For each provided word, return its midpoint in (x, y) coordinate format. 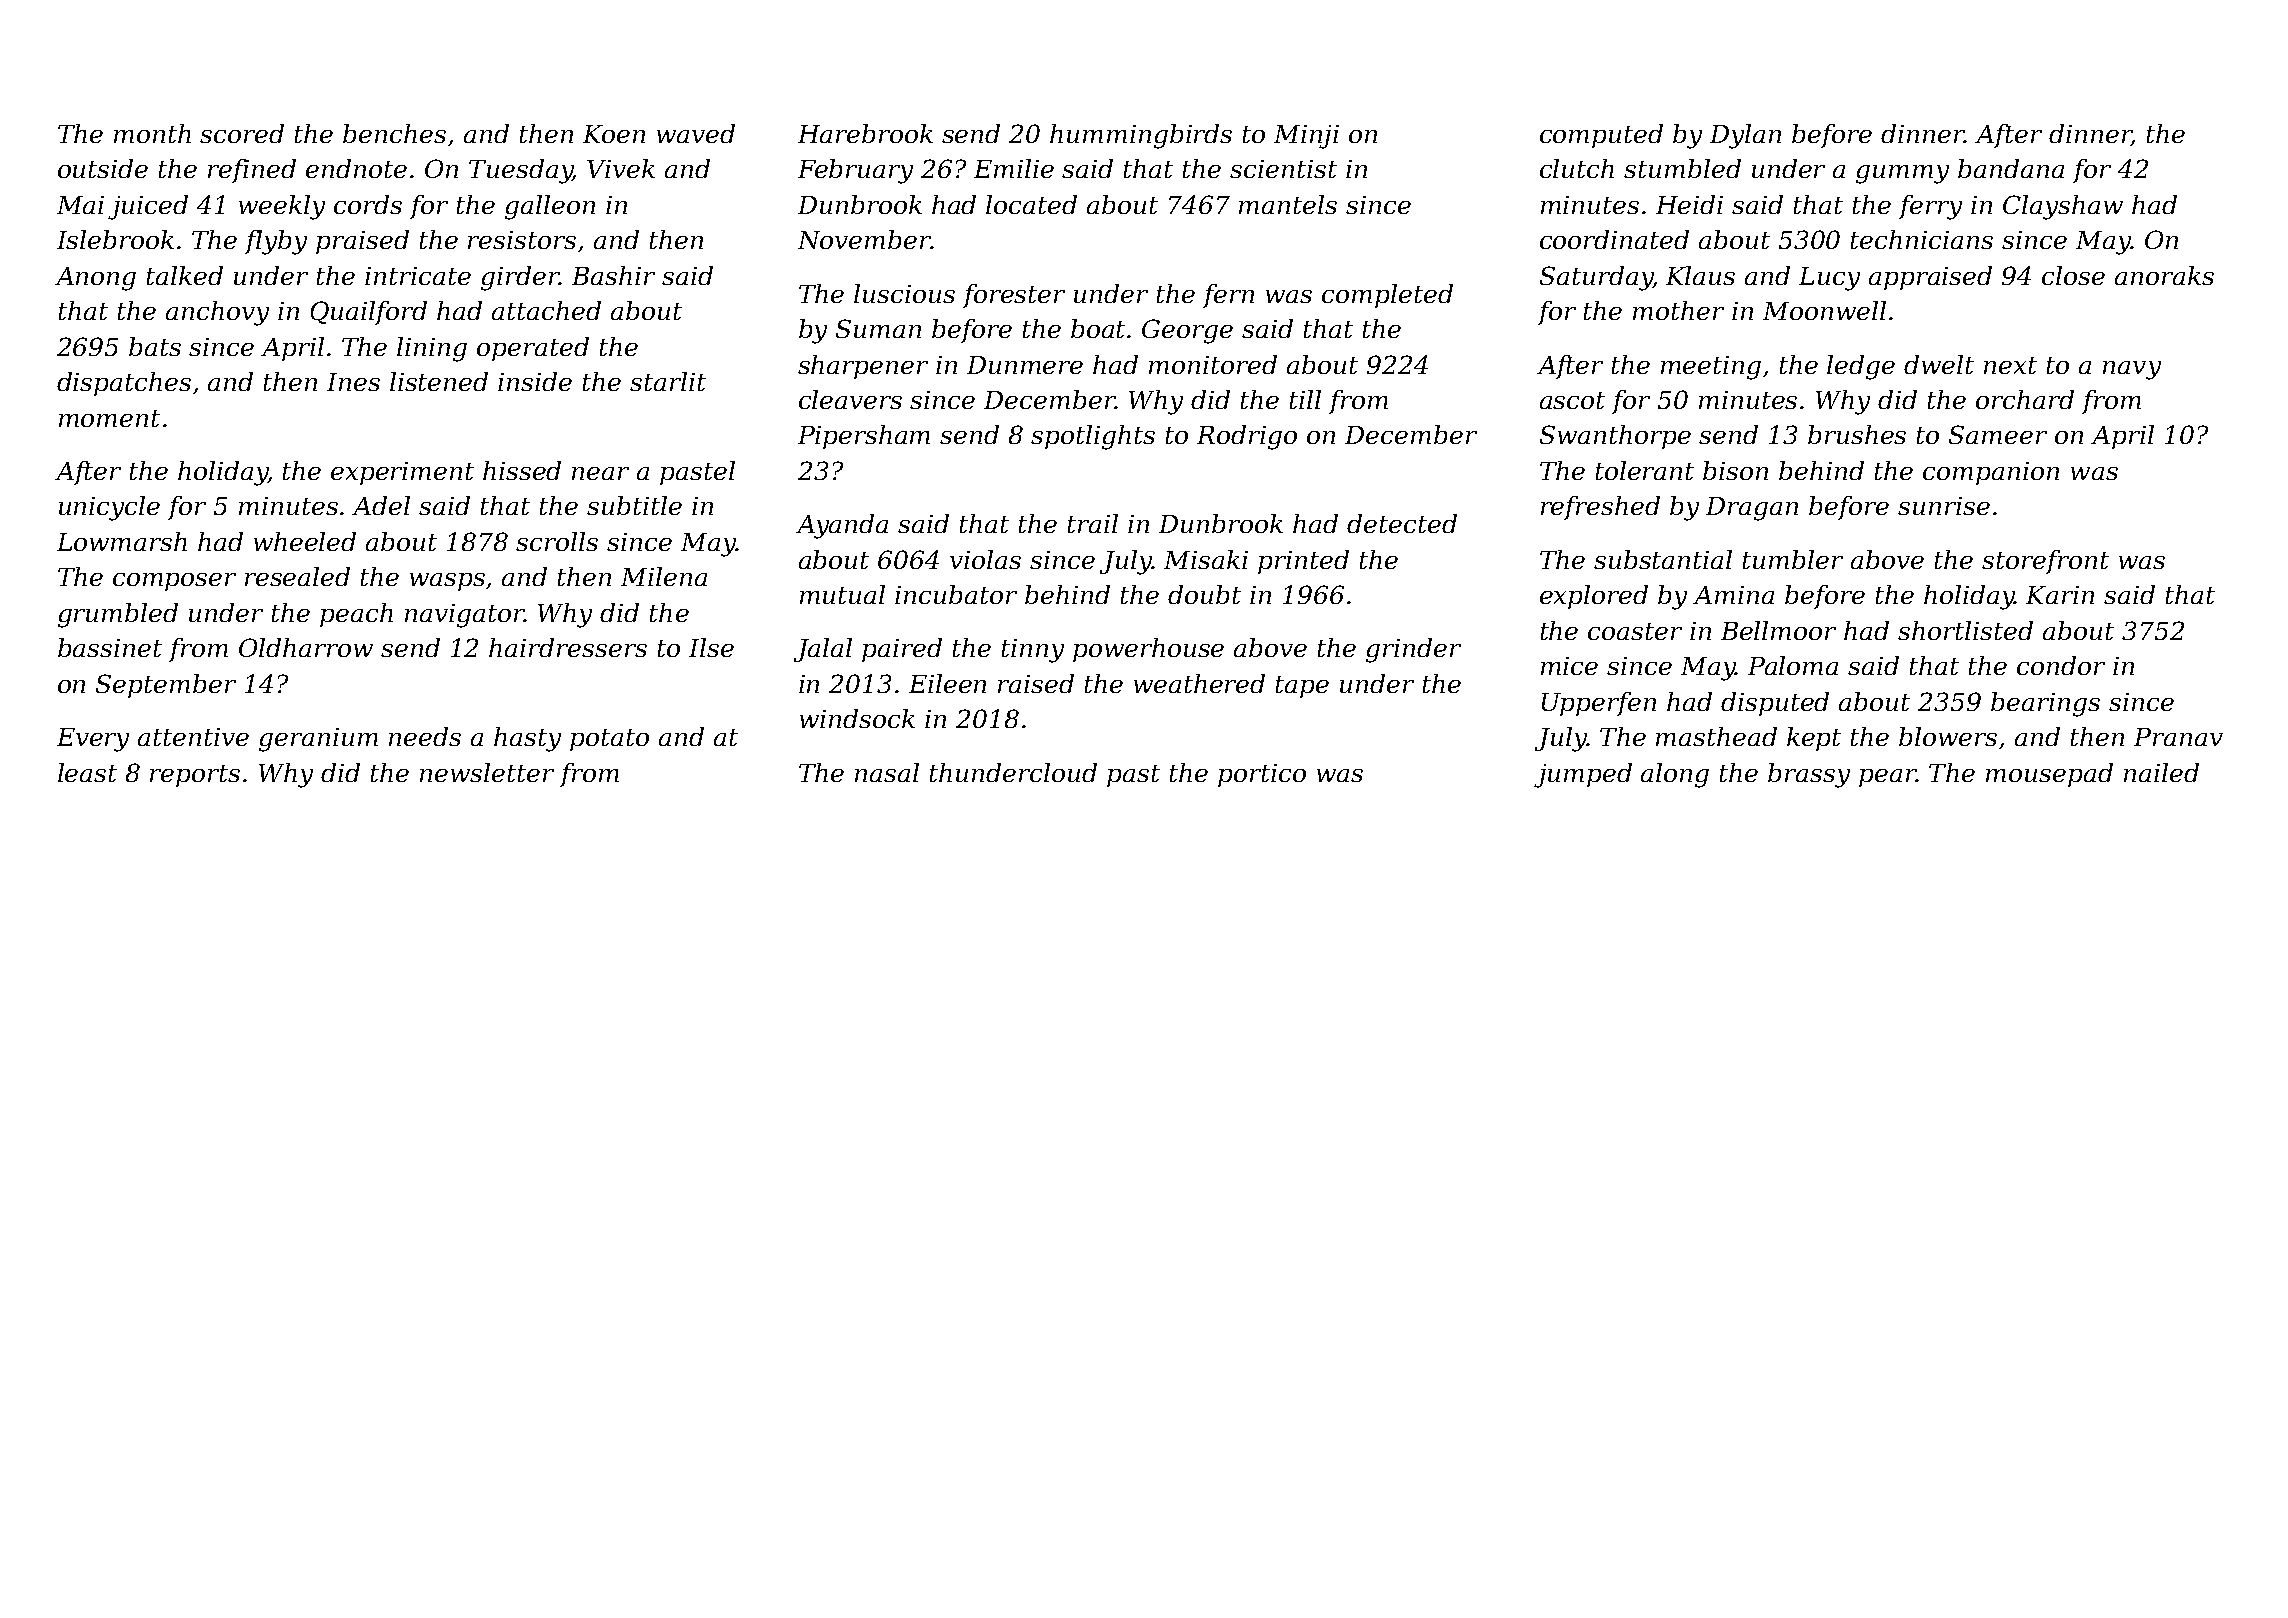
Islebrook (115, 239)
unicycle (109, 508)
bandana (2011, 168)
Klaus (1700, 275)
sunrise (1944, 506)
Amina (1733, 595)
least (87, 772)
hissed (522, 470)
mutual (842, 594)
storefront (2045, 562)
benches (394, 133)
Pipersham (864, 437)
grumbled (118, 615)
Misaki (1206, 559)
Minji (1306, 137)
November (864, 239)
